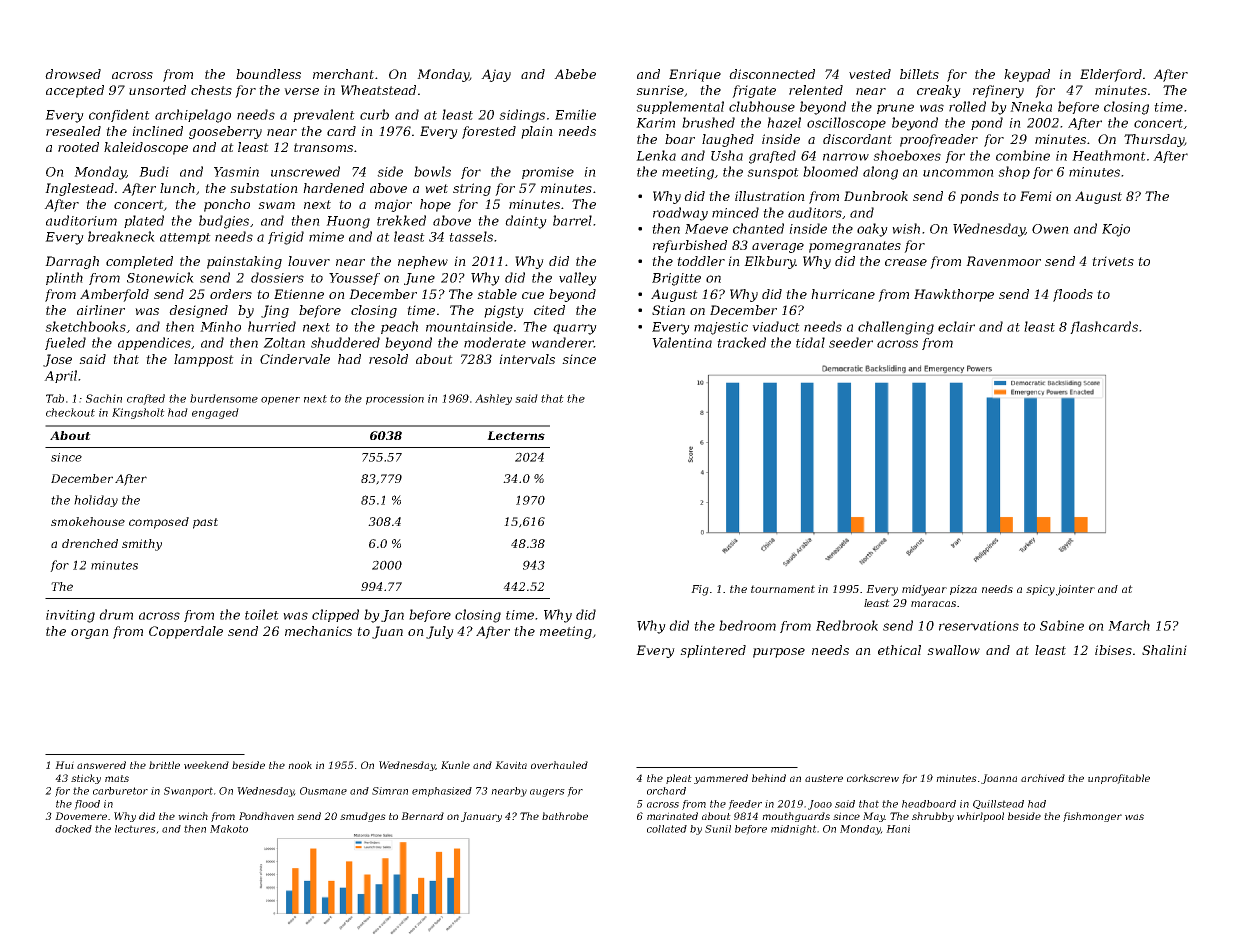 The height and width of the page is (952, 1233). I want to click on tournament, so click(783, 589).
